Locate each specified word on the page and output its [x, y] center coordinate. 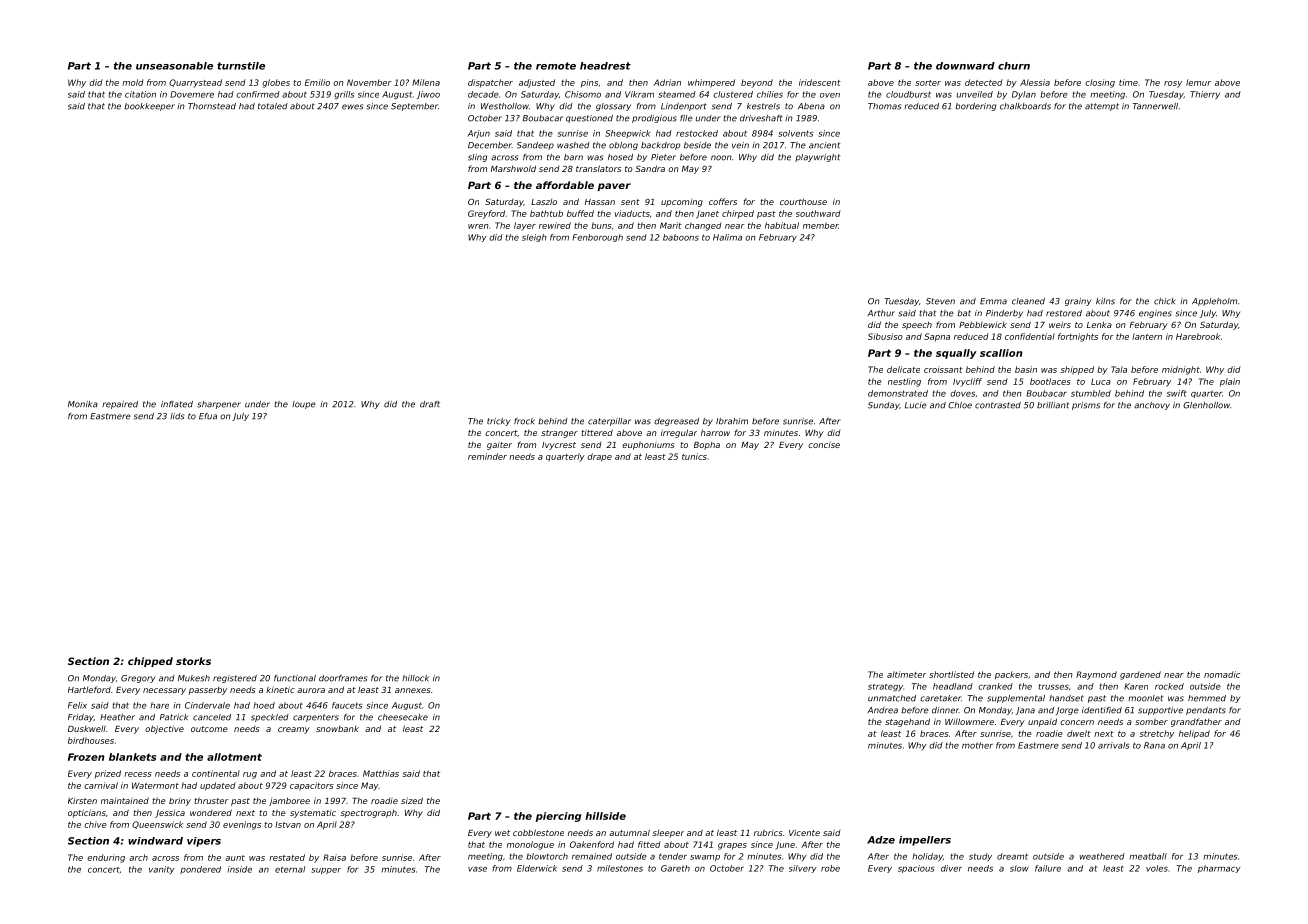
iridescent [820, 82]
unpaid [1042, 722]
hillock [415, 678]
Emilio [317, 82]
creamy [294, 730]
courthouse [803, 201]
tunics [694, 456]
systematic [313, 814]
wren [478, 226]
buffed [580, 213]
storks [193, 661]
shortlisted [951, 674]
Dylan [1024, 95]
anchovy [1152, 406]
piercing [558, 817]
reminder [487, 456]
